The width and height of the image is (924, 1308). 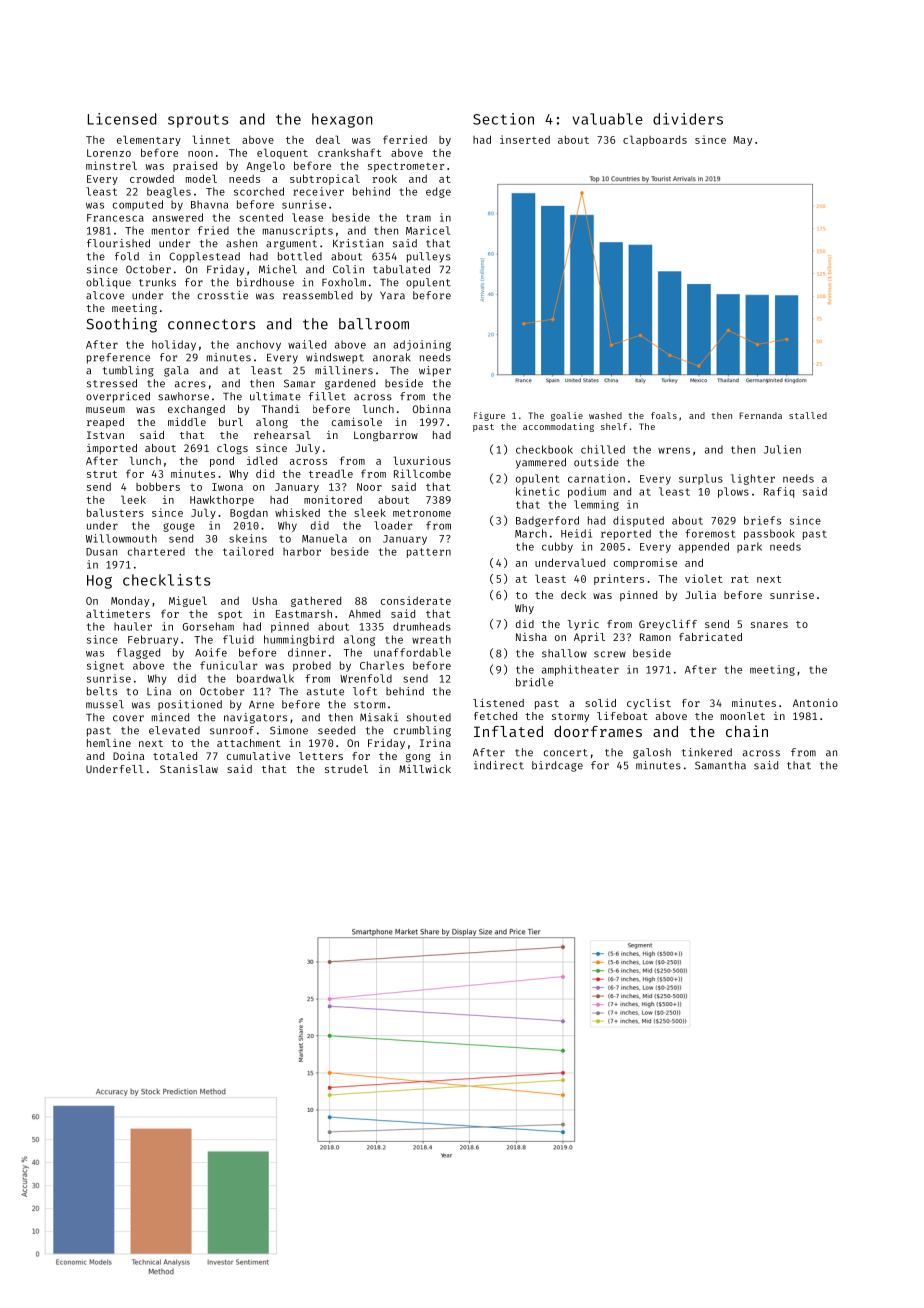 What do you see at coordinates (344, 282) in the image?
I see `Foxholm` at bounding box center [344, 282].
